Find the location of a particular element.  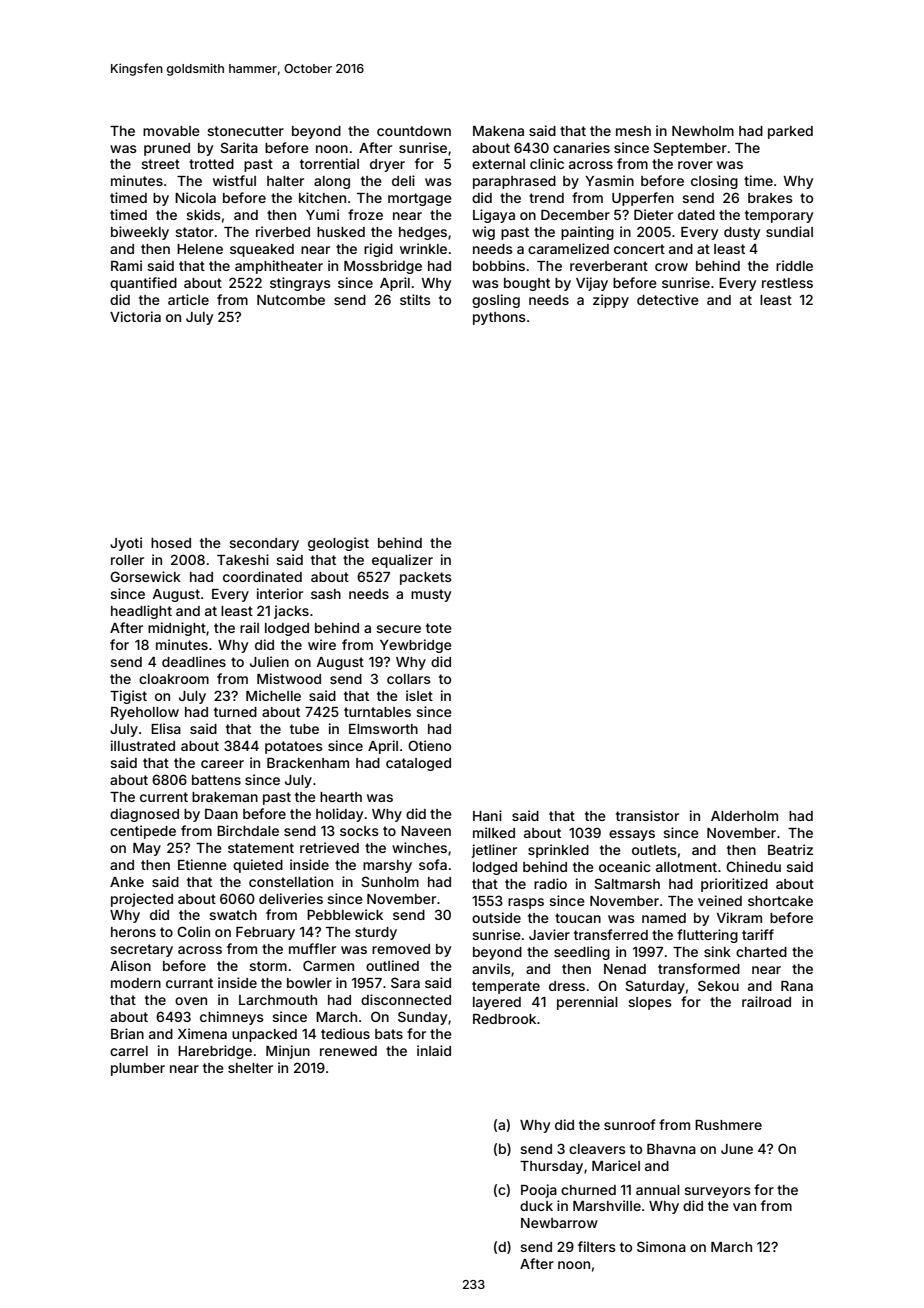

layered is located at coordinates (497, 1003).
